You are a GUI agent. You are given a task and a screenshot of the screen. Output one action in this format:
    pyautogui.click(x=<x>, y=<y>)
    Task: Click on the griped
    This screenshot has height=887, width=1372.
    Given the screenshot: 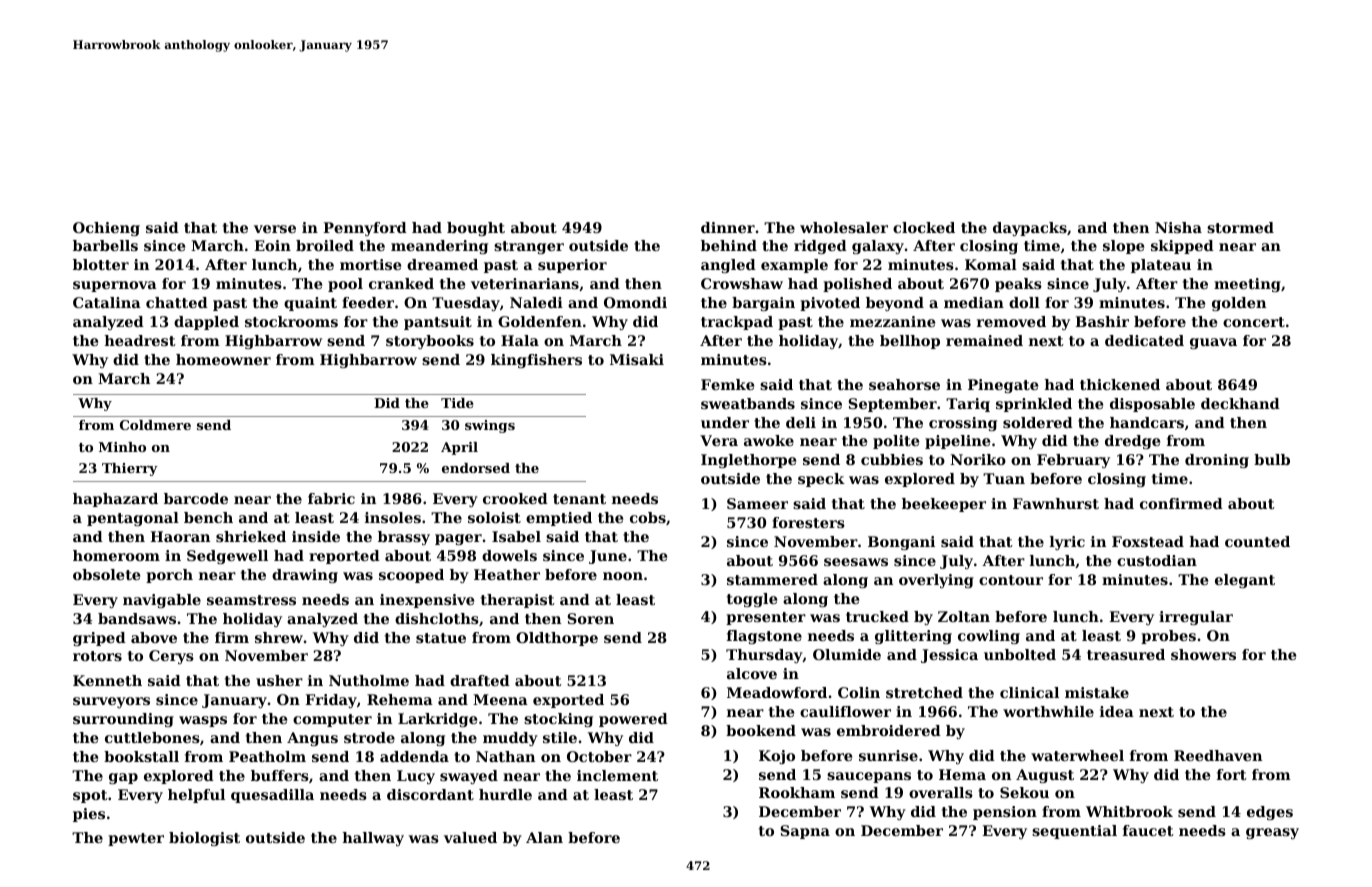 What is the action you would take?
    pyautogui.click(x=99, y=639)
